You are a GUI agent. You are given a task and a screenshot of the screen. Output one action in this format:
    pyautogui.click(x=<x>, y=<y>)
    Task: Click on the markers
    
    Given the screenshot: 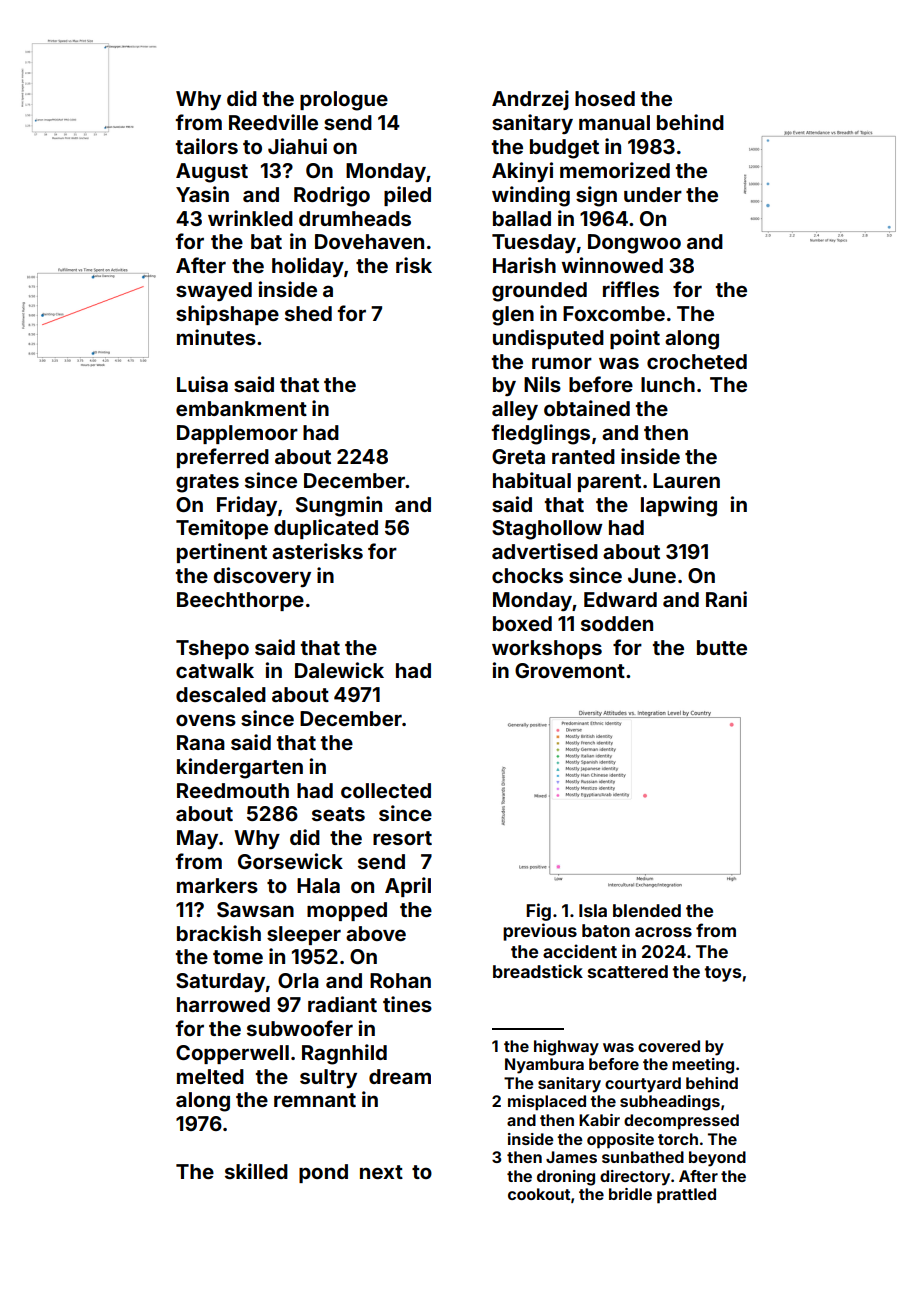 What is the action you would take?
    pyautogui.click(x=217, y=885)
